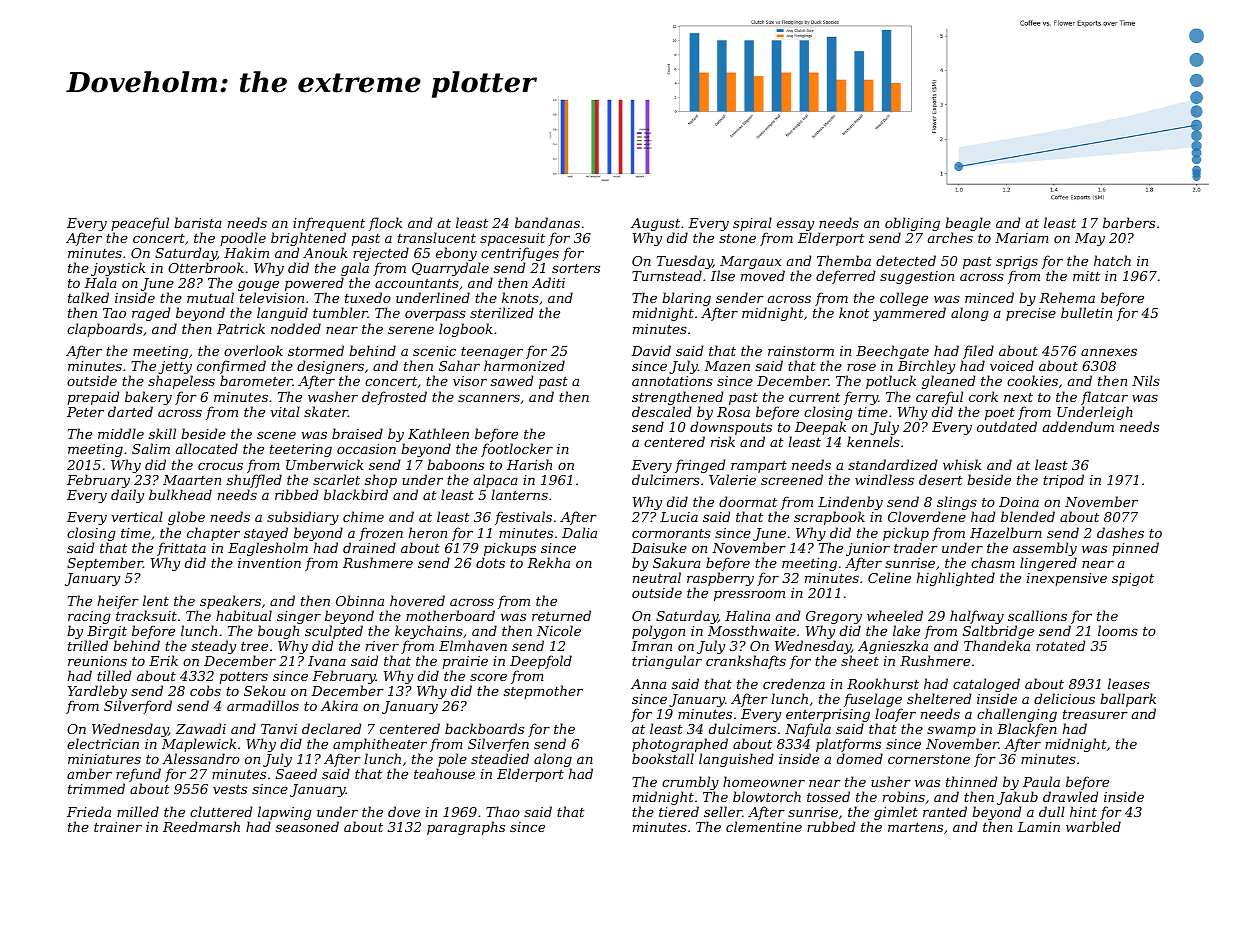 The width and height of the screenshot is (1233, 952). Describe the element at coordinates (764, 826) in the screenshot. I see `clementine` at that location.
